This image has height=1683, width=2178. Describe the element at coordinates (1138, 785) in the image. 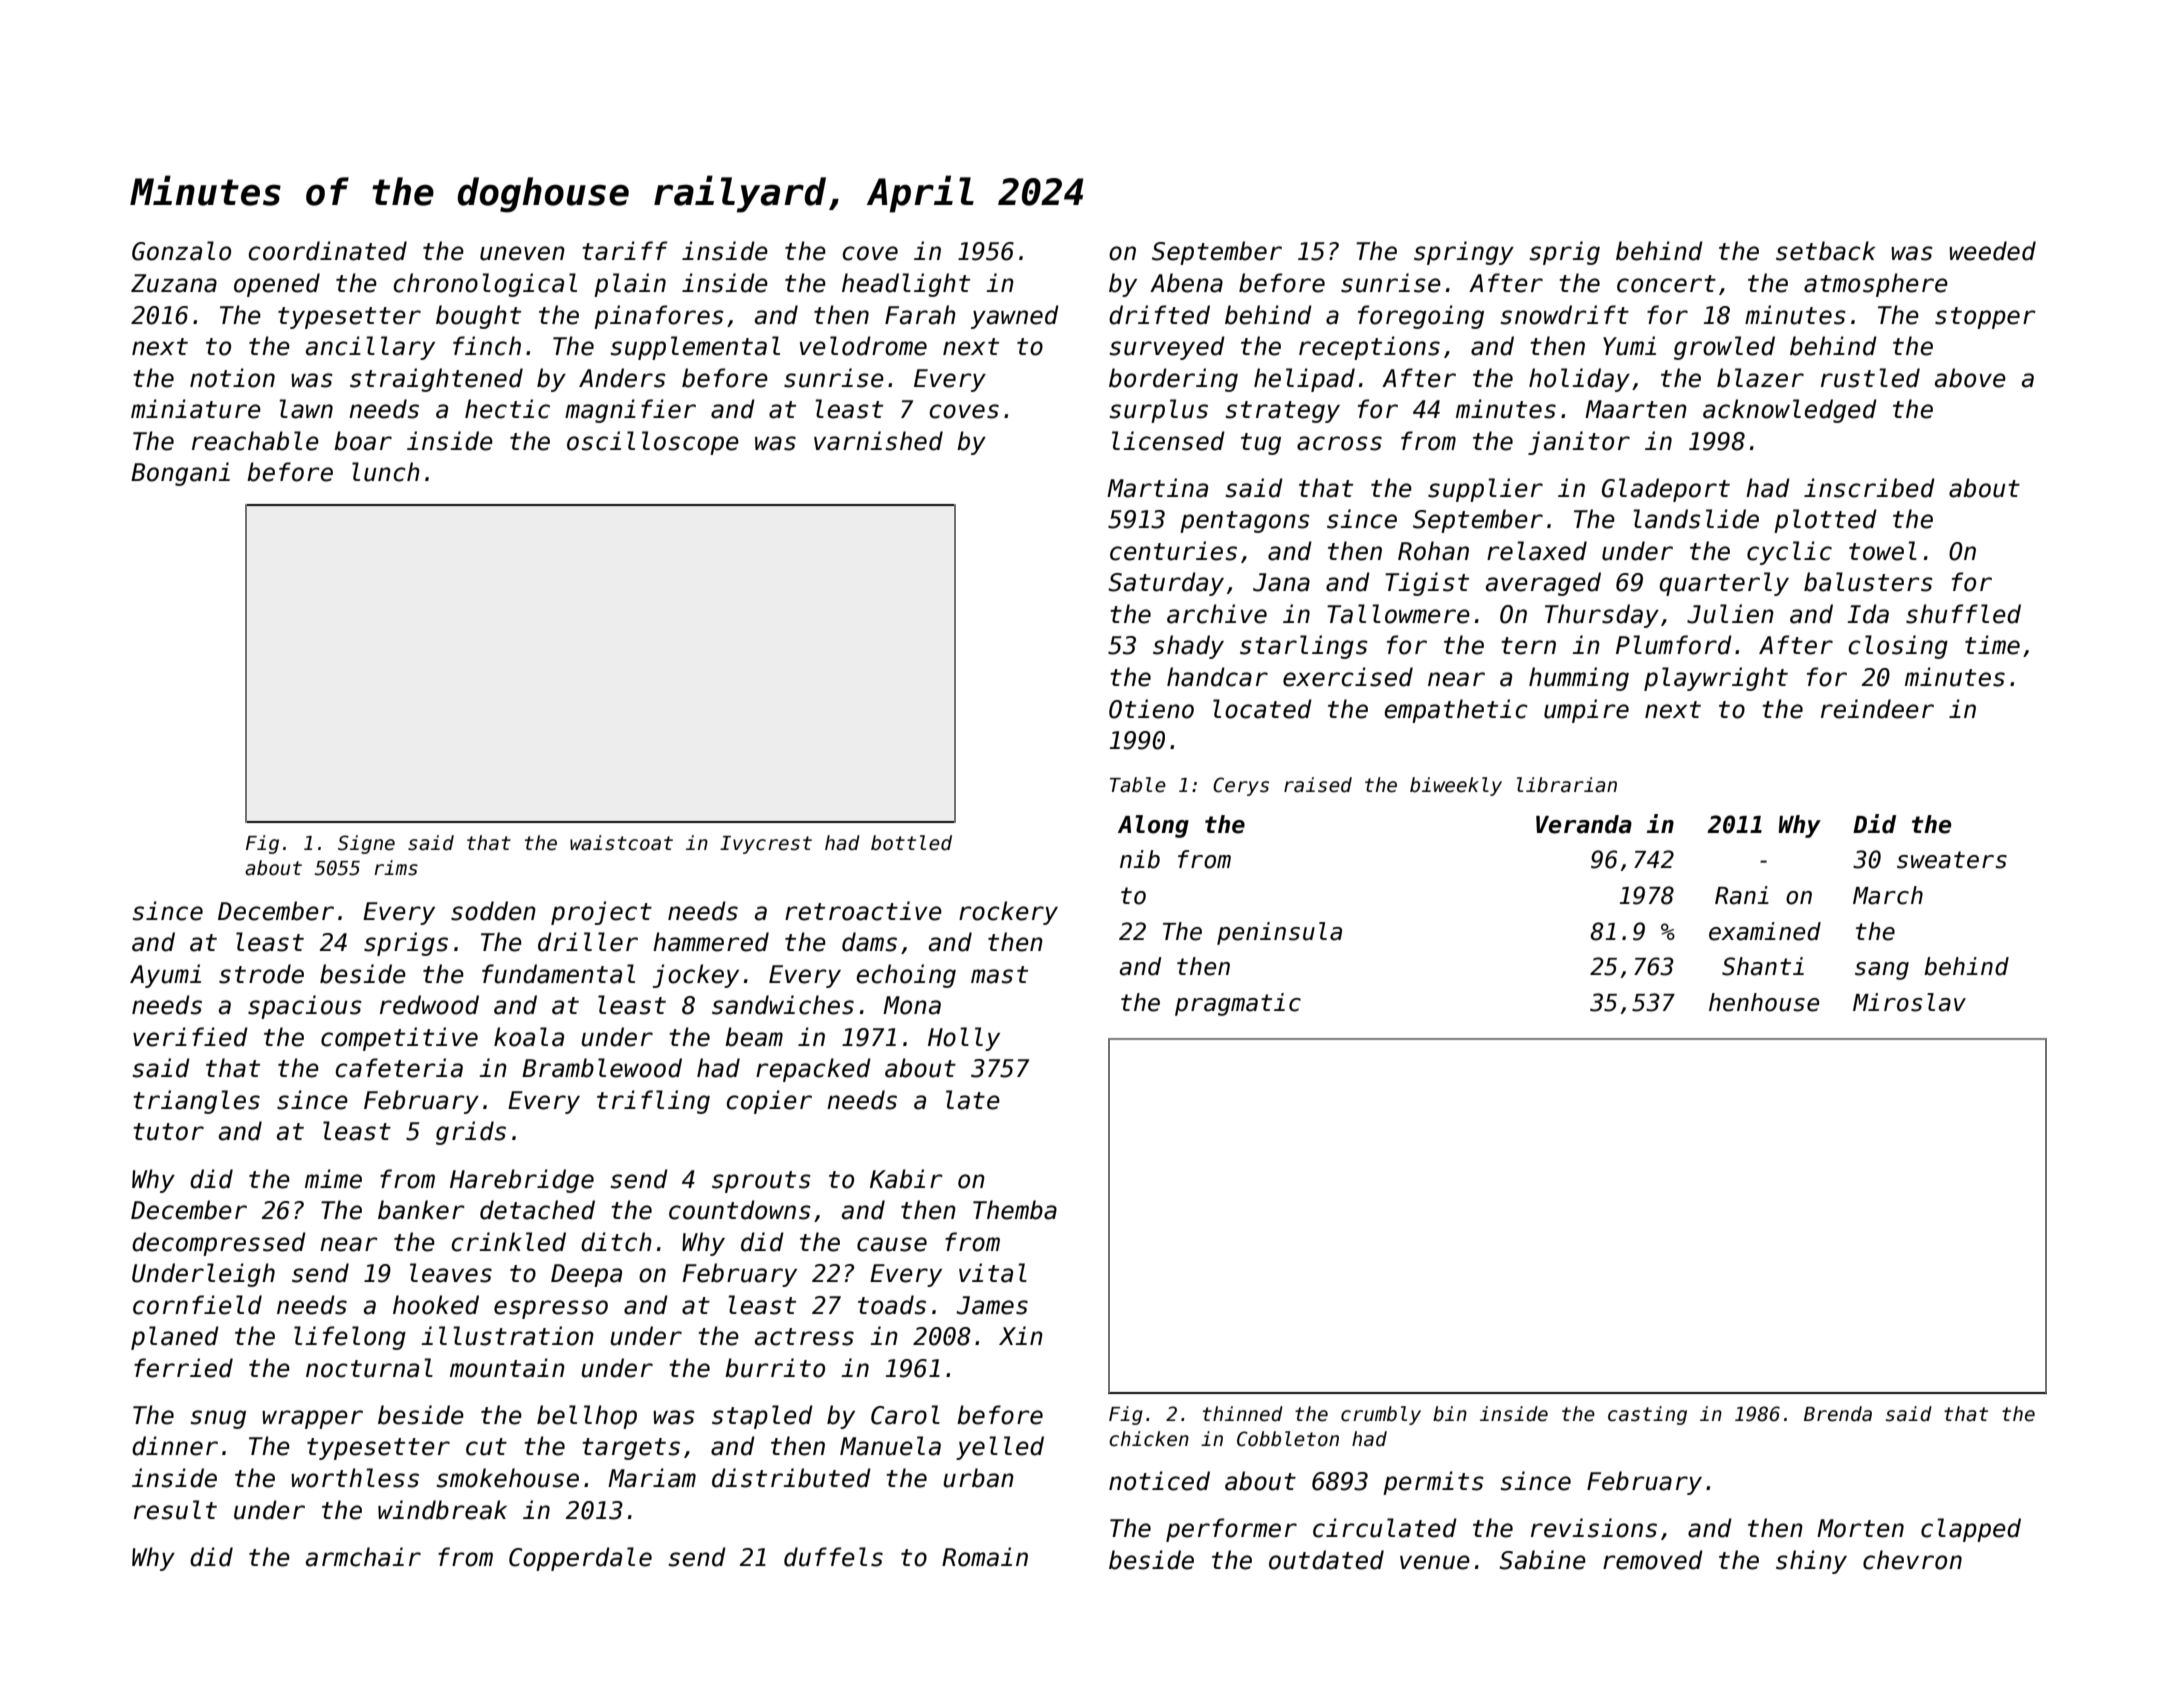

I see `Table` at that location.
